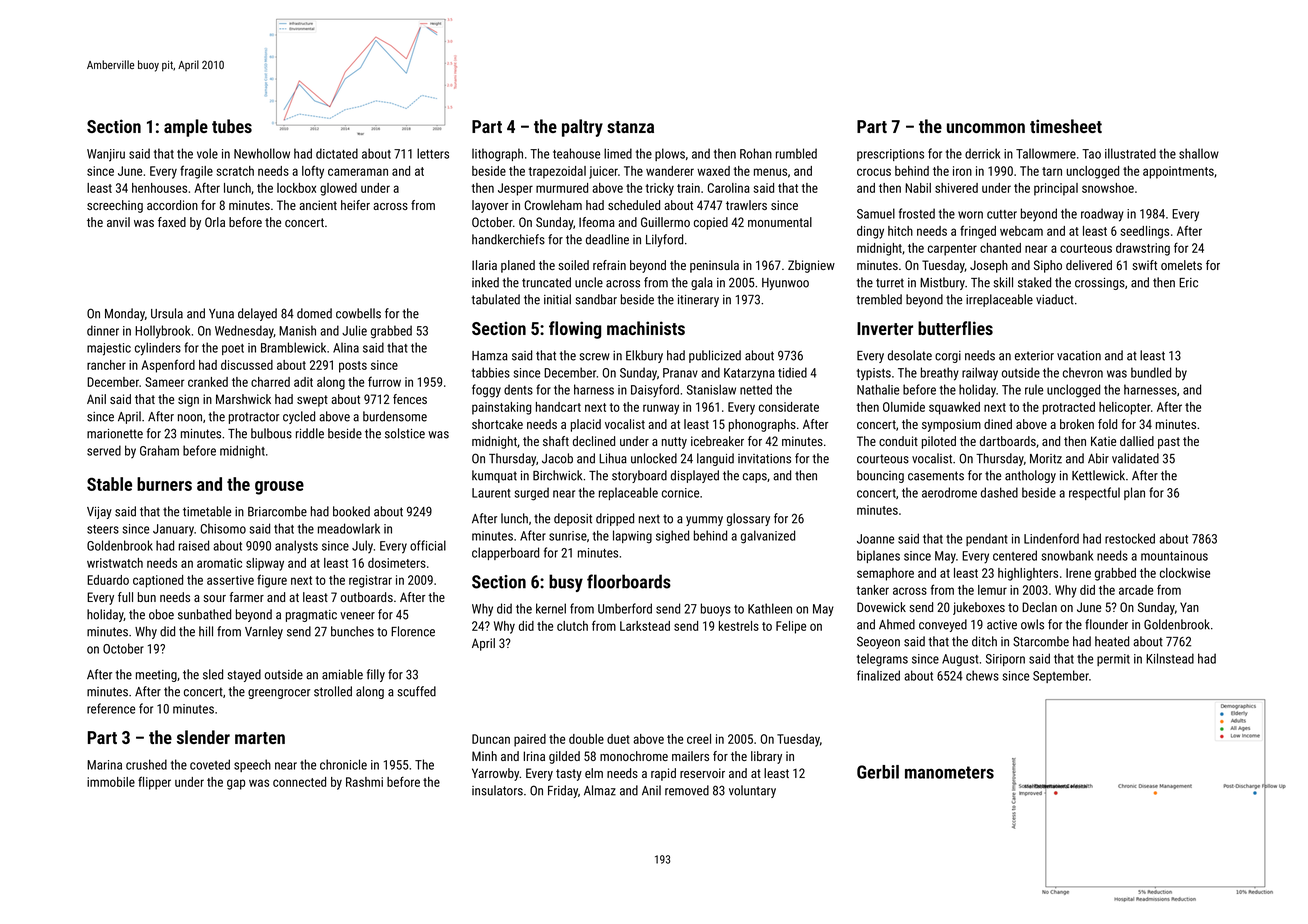 The width and height of the image is (1308, 924). What do you see at coordinates (749, 374) in the image?
I see `Katarzyna` at bounding box center [749, 374].
